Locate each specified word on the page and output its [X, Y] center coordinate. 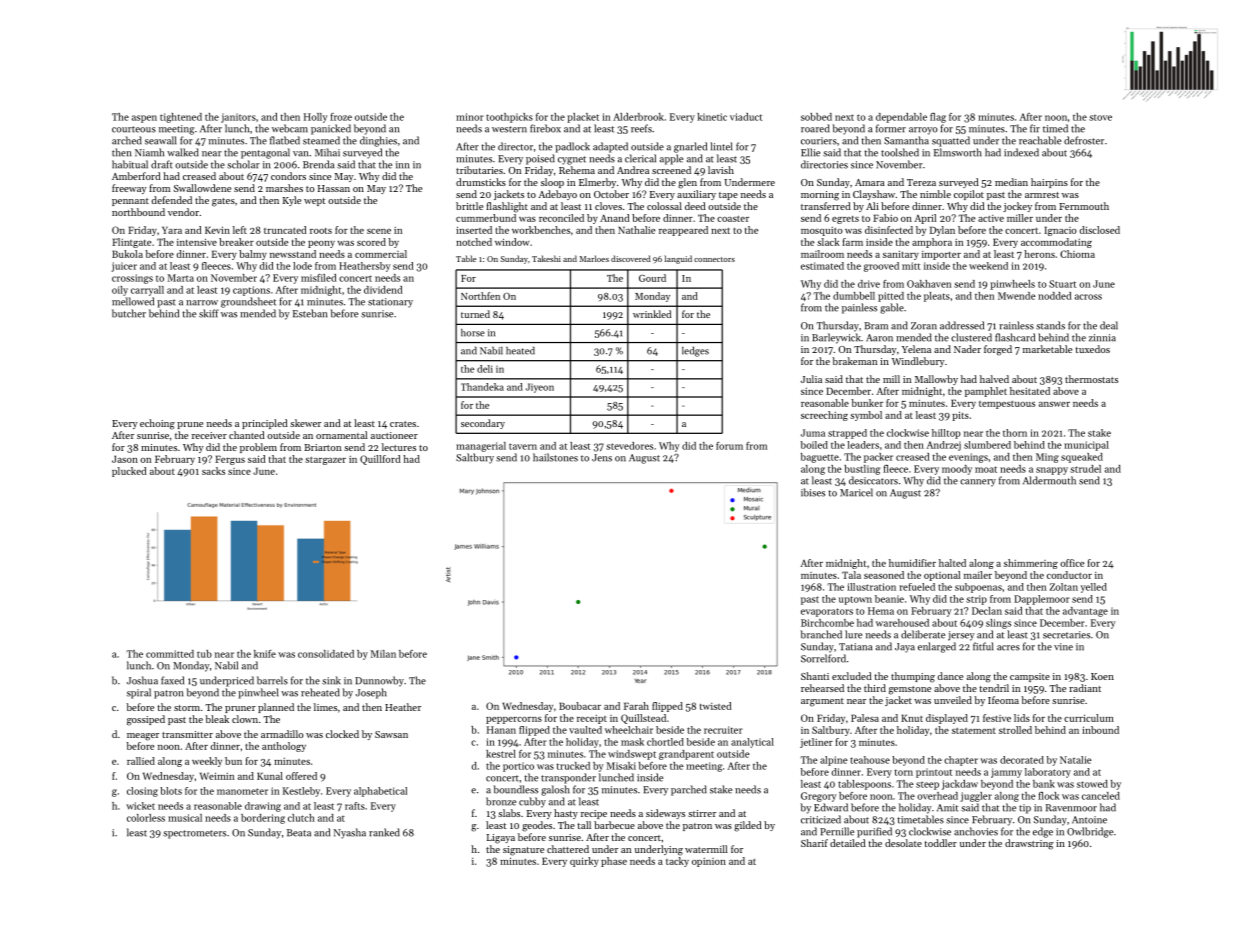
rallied [141, 761]
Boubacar [580, 706]
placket [583, 118]
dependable [901, 118]
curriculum [1089, 718]
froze [341, 117]
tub [204, 654]
